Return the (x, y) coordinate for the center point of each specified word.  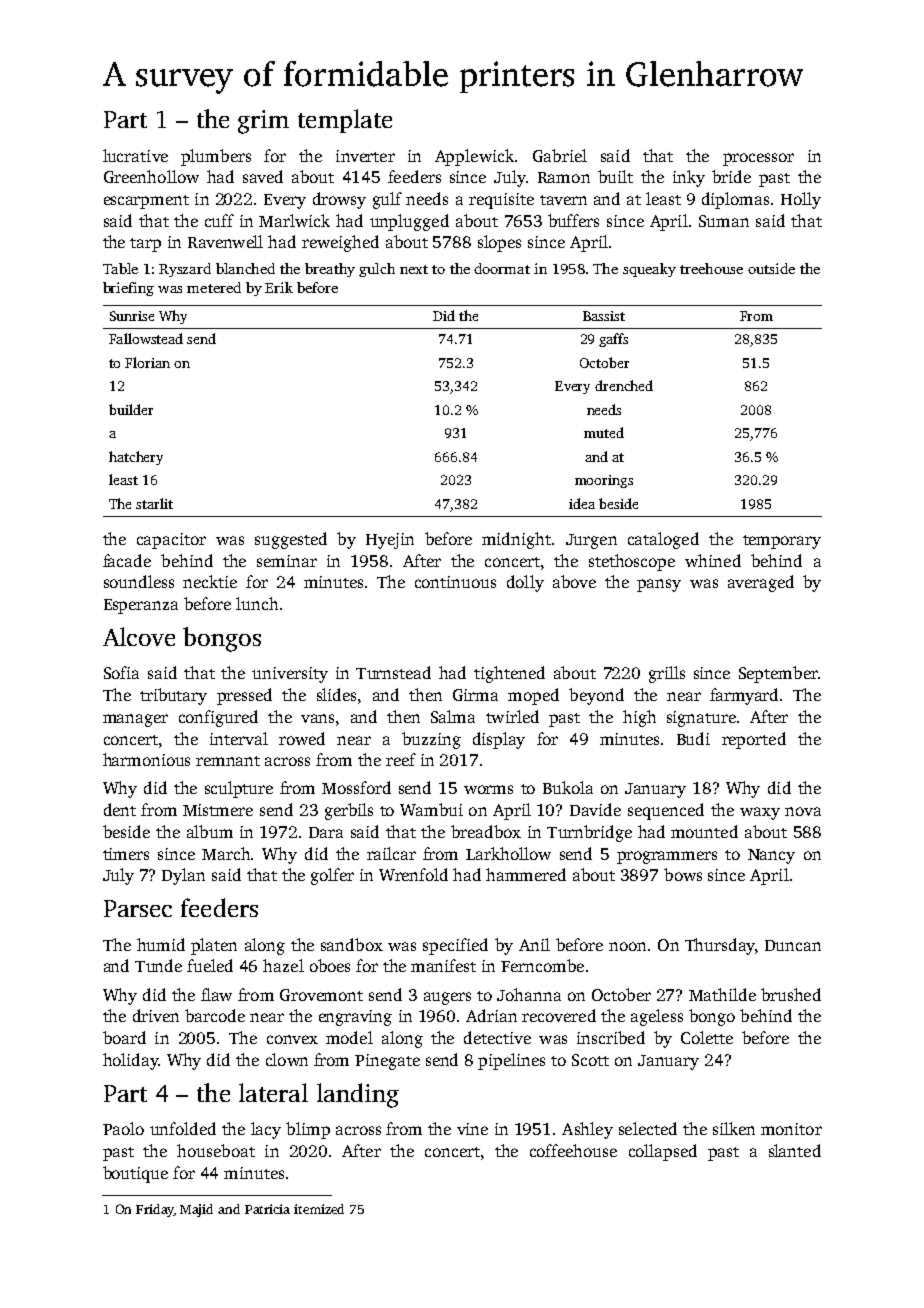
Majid (196, 1210)
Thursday (719, 946)
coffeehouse (573, 1150)
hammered (526, 874)
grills (667, 674)
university (290, 675)
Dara (326, 832)
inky (689, 178)
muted (604, 432)
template (345, 121)
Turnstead (393, 672)
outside (771, 268)
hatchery (136, 458)
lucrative (135, 155)
